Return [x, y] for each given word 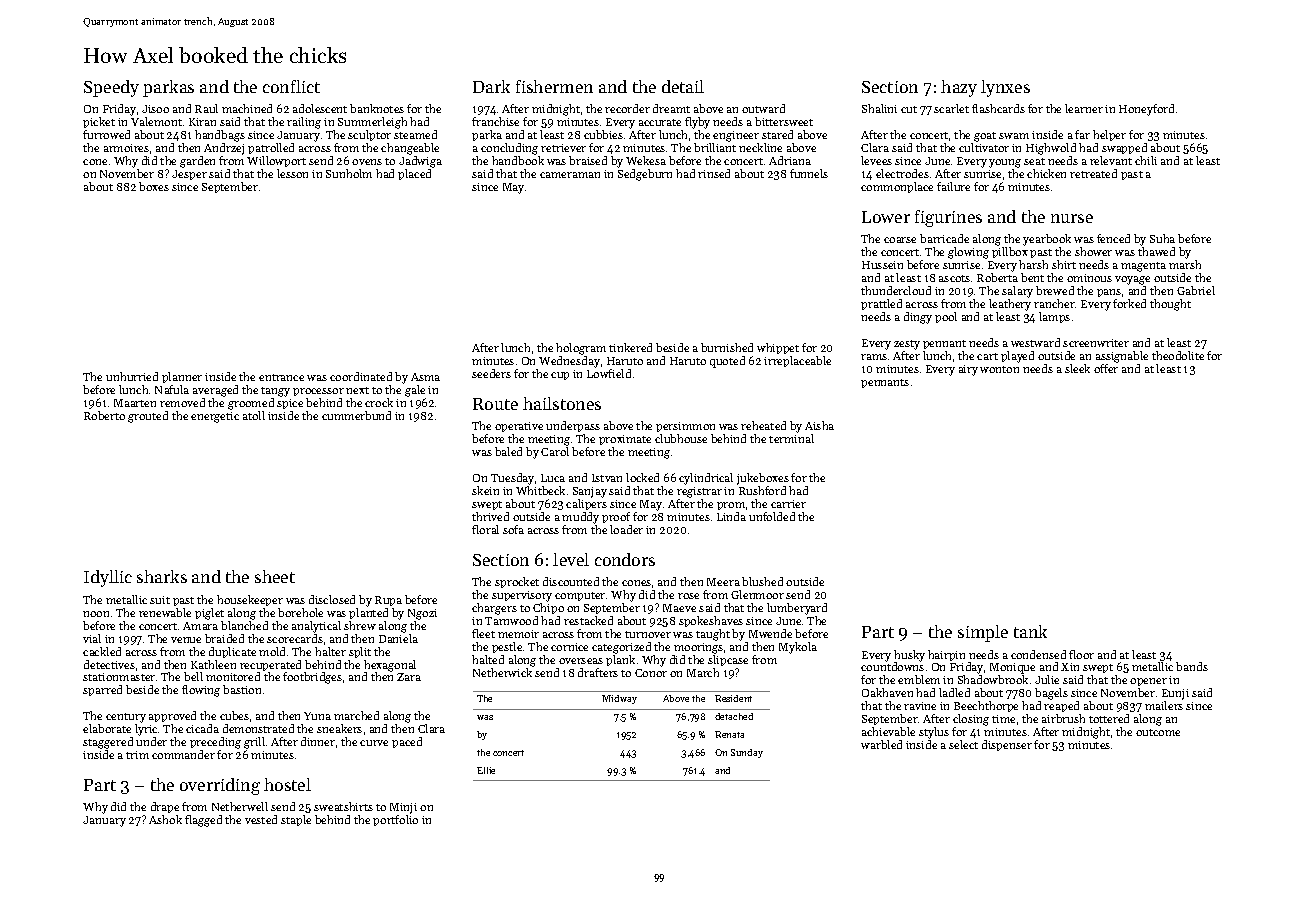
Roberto [104, 415]
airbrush [1063, 718]
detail [683, 86]
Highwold [1051, 149]
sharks [162, 576]
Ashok [165, 819]
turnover [648, 634]
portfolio [395, 820]
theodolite [1178, 355]
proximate [625, 440]
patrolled [271, 148]
